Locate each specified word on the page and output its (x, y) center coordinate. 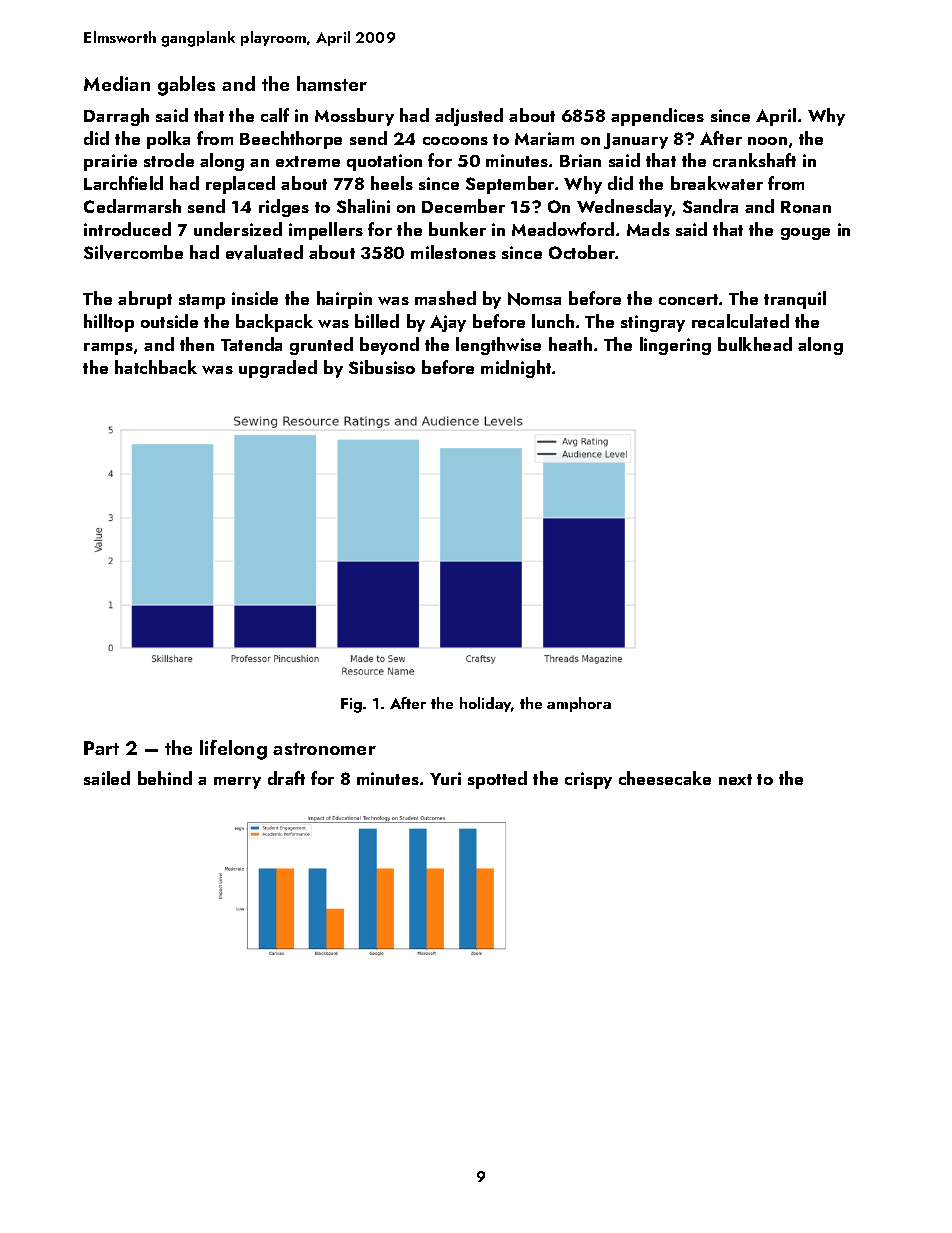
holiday (486, 704)
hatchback (156, 367)
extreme (308, 161)
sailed (107, 778)
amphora (579, 704)
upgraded (278, 369)
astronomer (324, 749)
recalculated (740, 321)
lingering (675, 346)
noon (767, 141)
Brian (580, 160)
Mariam (544, 138)
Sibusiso (382, 367)
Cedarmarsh (132, 206)
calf (275, 115)
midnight (516, 369)
